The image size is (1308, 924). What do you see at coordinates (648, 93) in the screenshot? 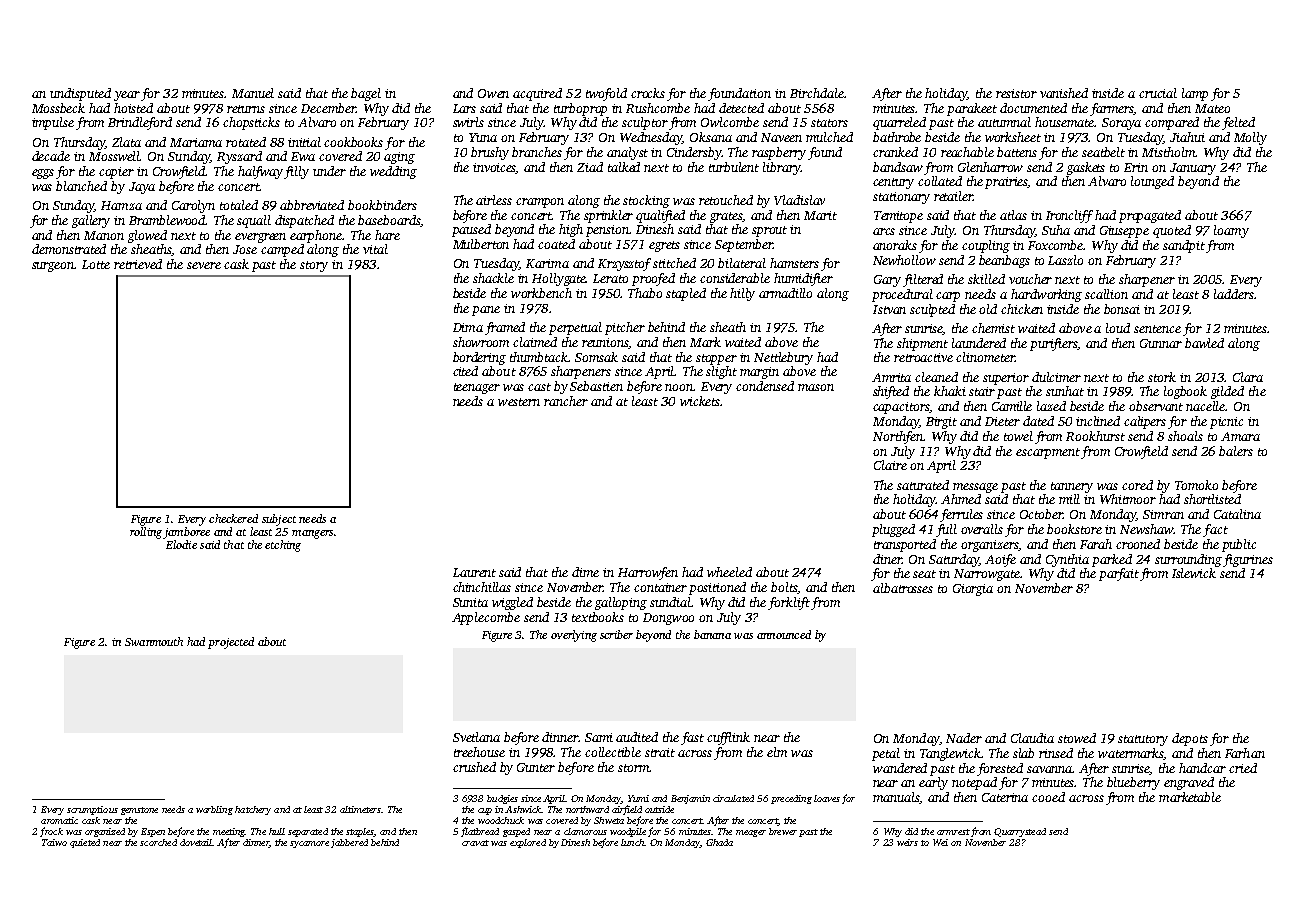
I see `crocks` at bounding box center [648, 93].
